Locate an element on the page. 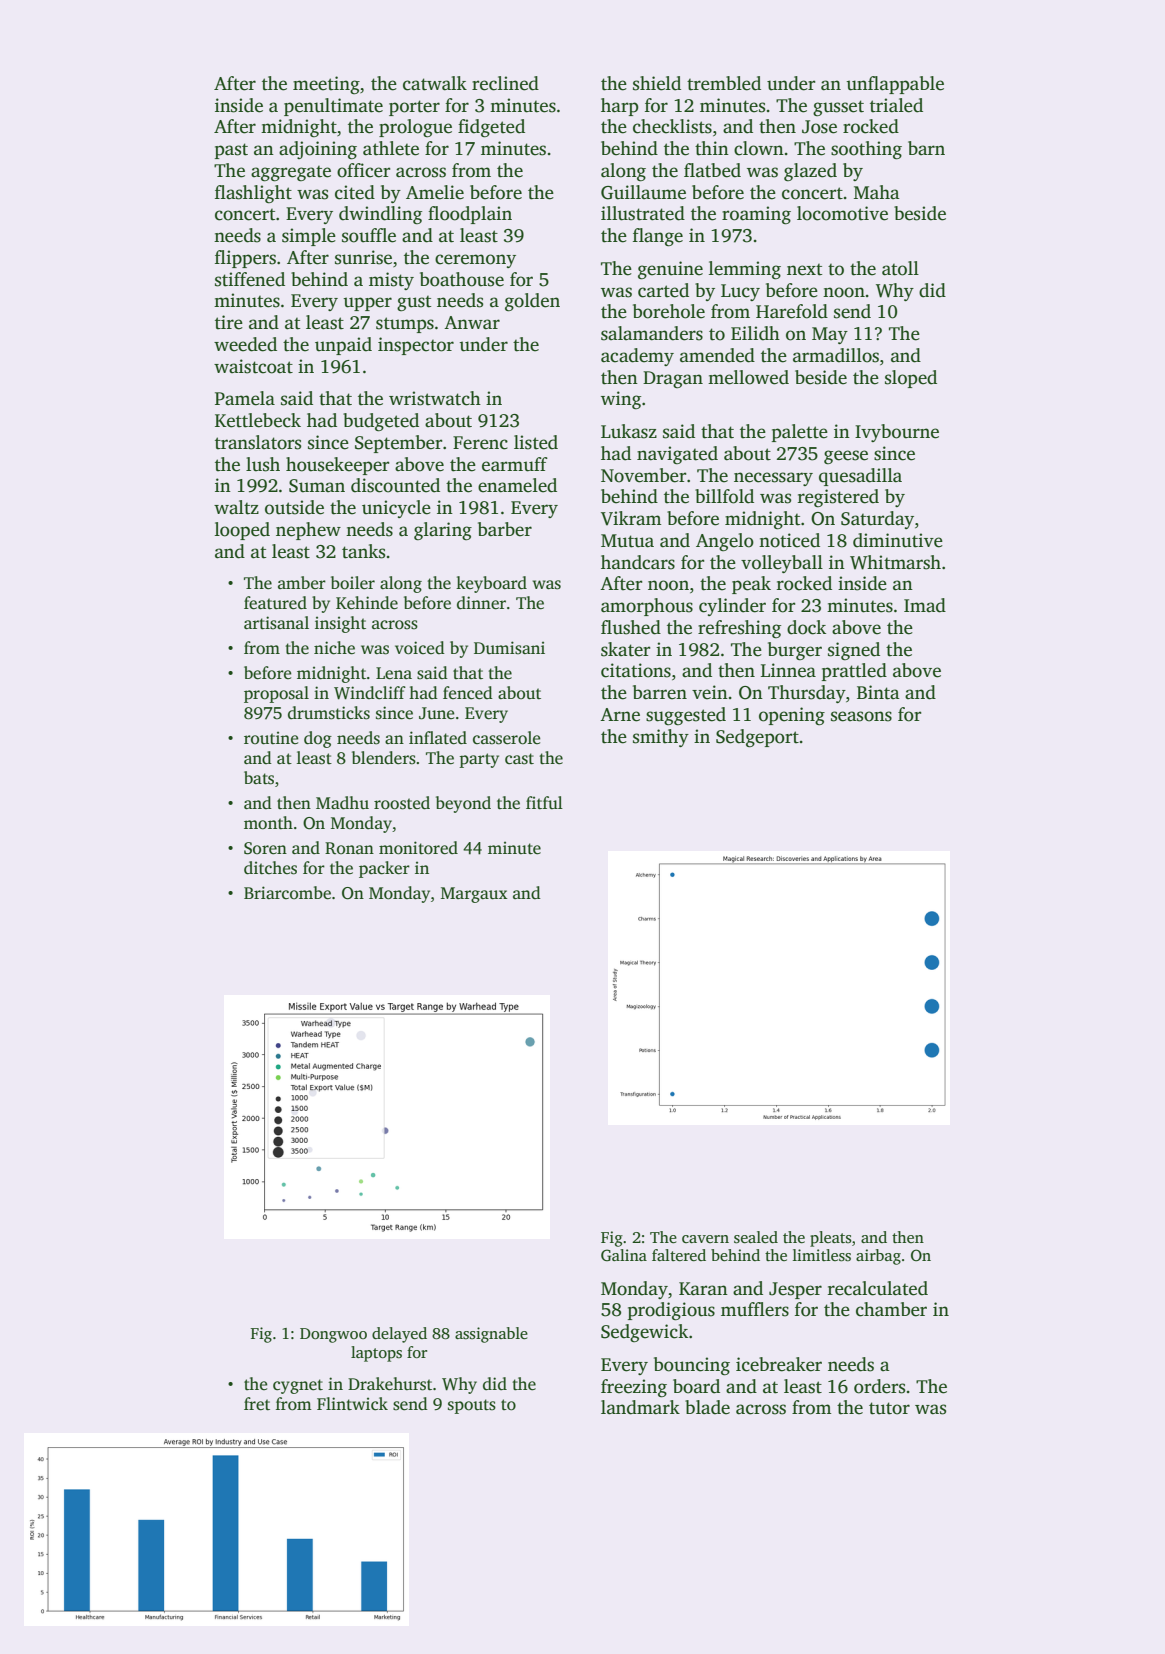  Pamela is located at coordinates (245, 398).
